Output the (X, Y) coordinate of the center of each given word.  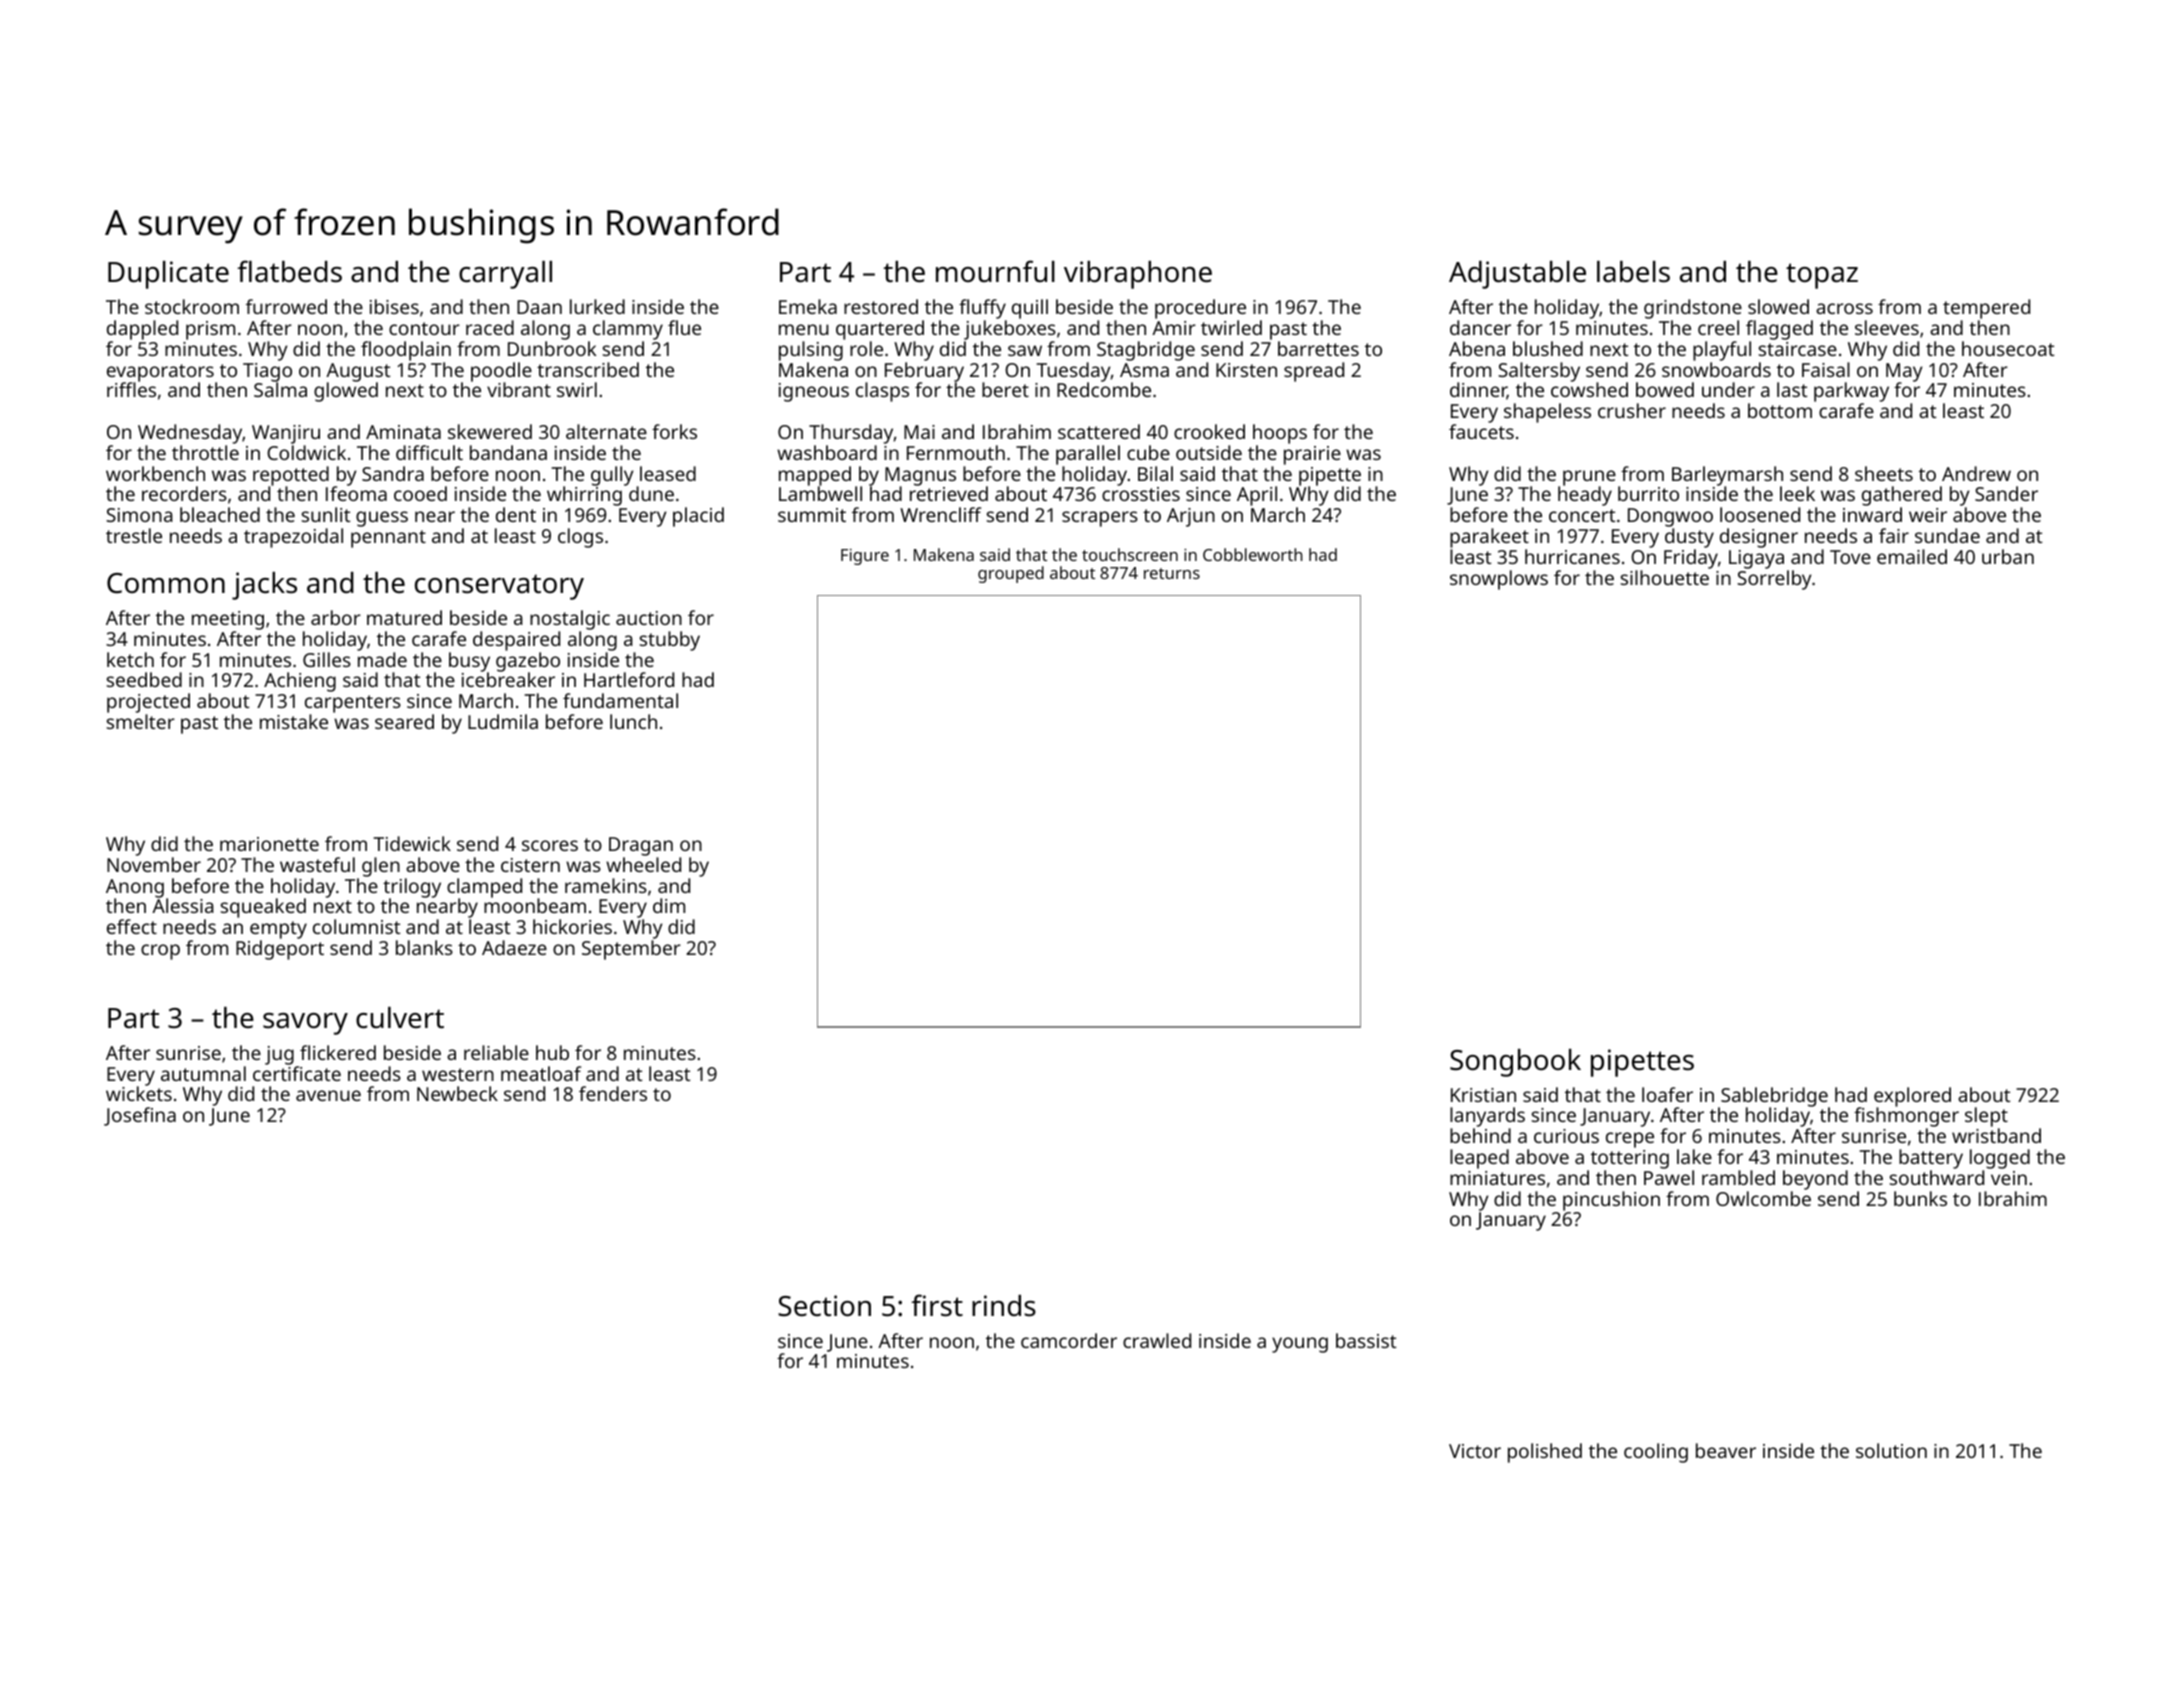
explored (1912, 1097)
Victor (1475, 1451)
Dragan (641, 846)
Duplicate (168, 275)
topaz (1822, 276)
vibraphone (1138, 275)
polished (1545, 1453)
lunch (633, 721)
